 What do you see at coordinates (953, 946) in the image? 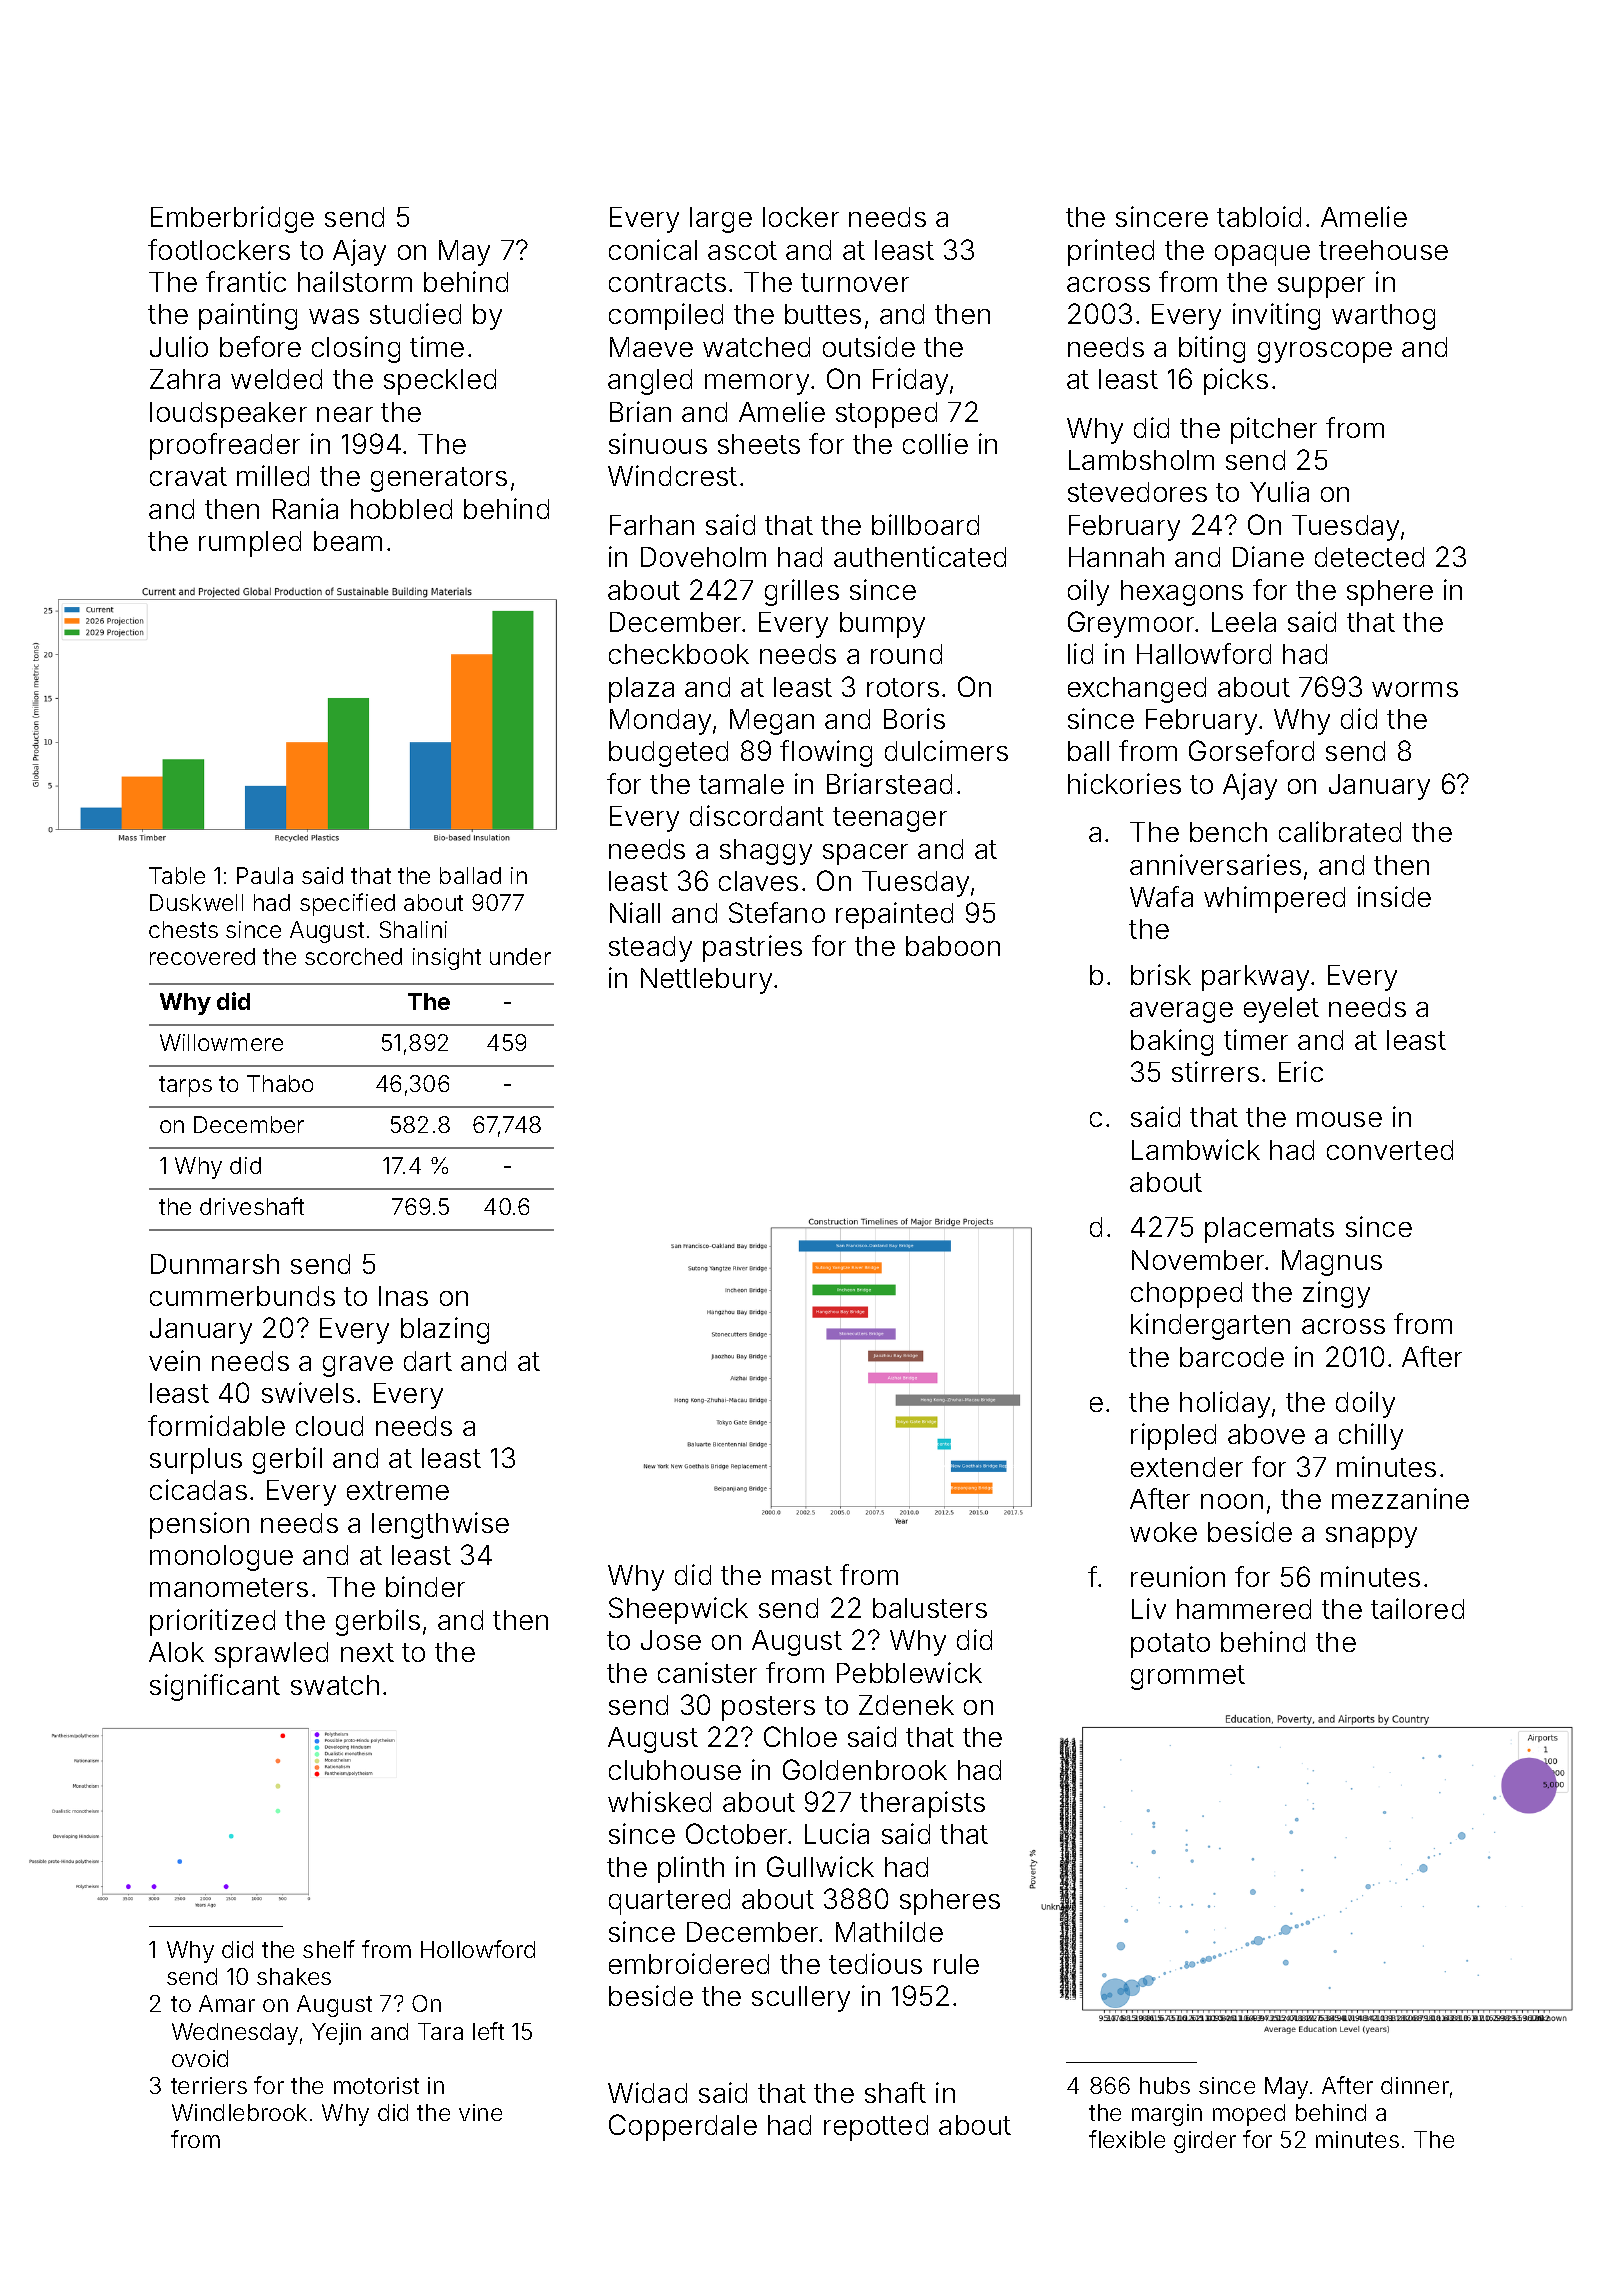
I see `baboon` at bounding box center [953, 946].
